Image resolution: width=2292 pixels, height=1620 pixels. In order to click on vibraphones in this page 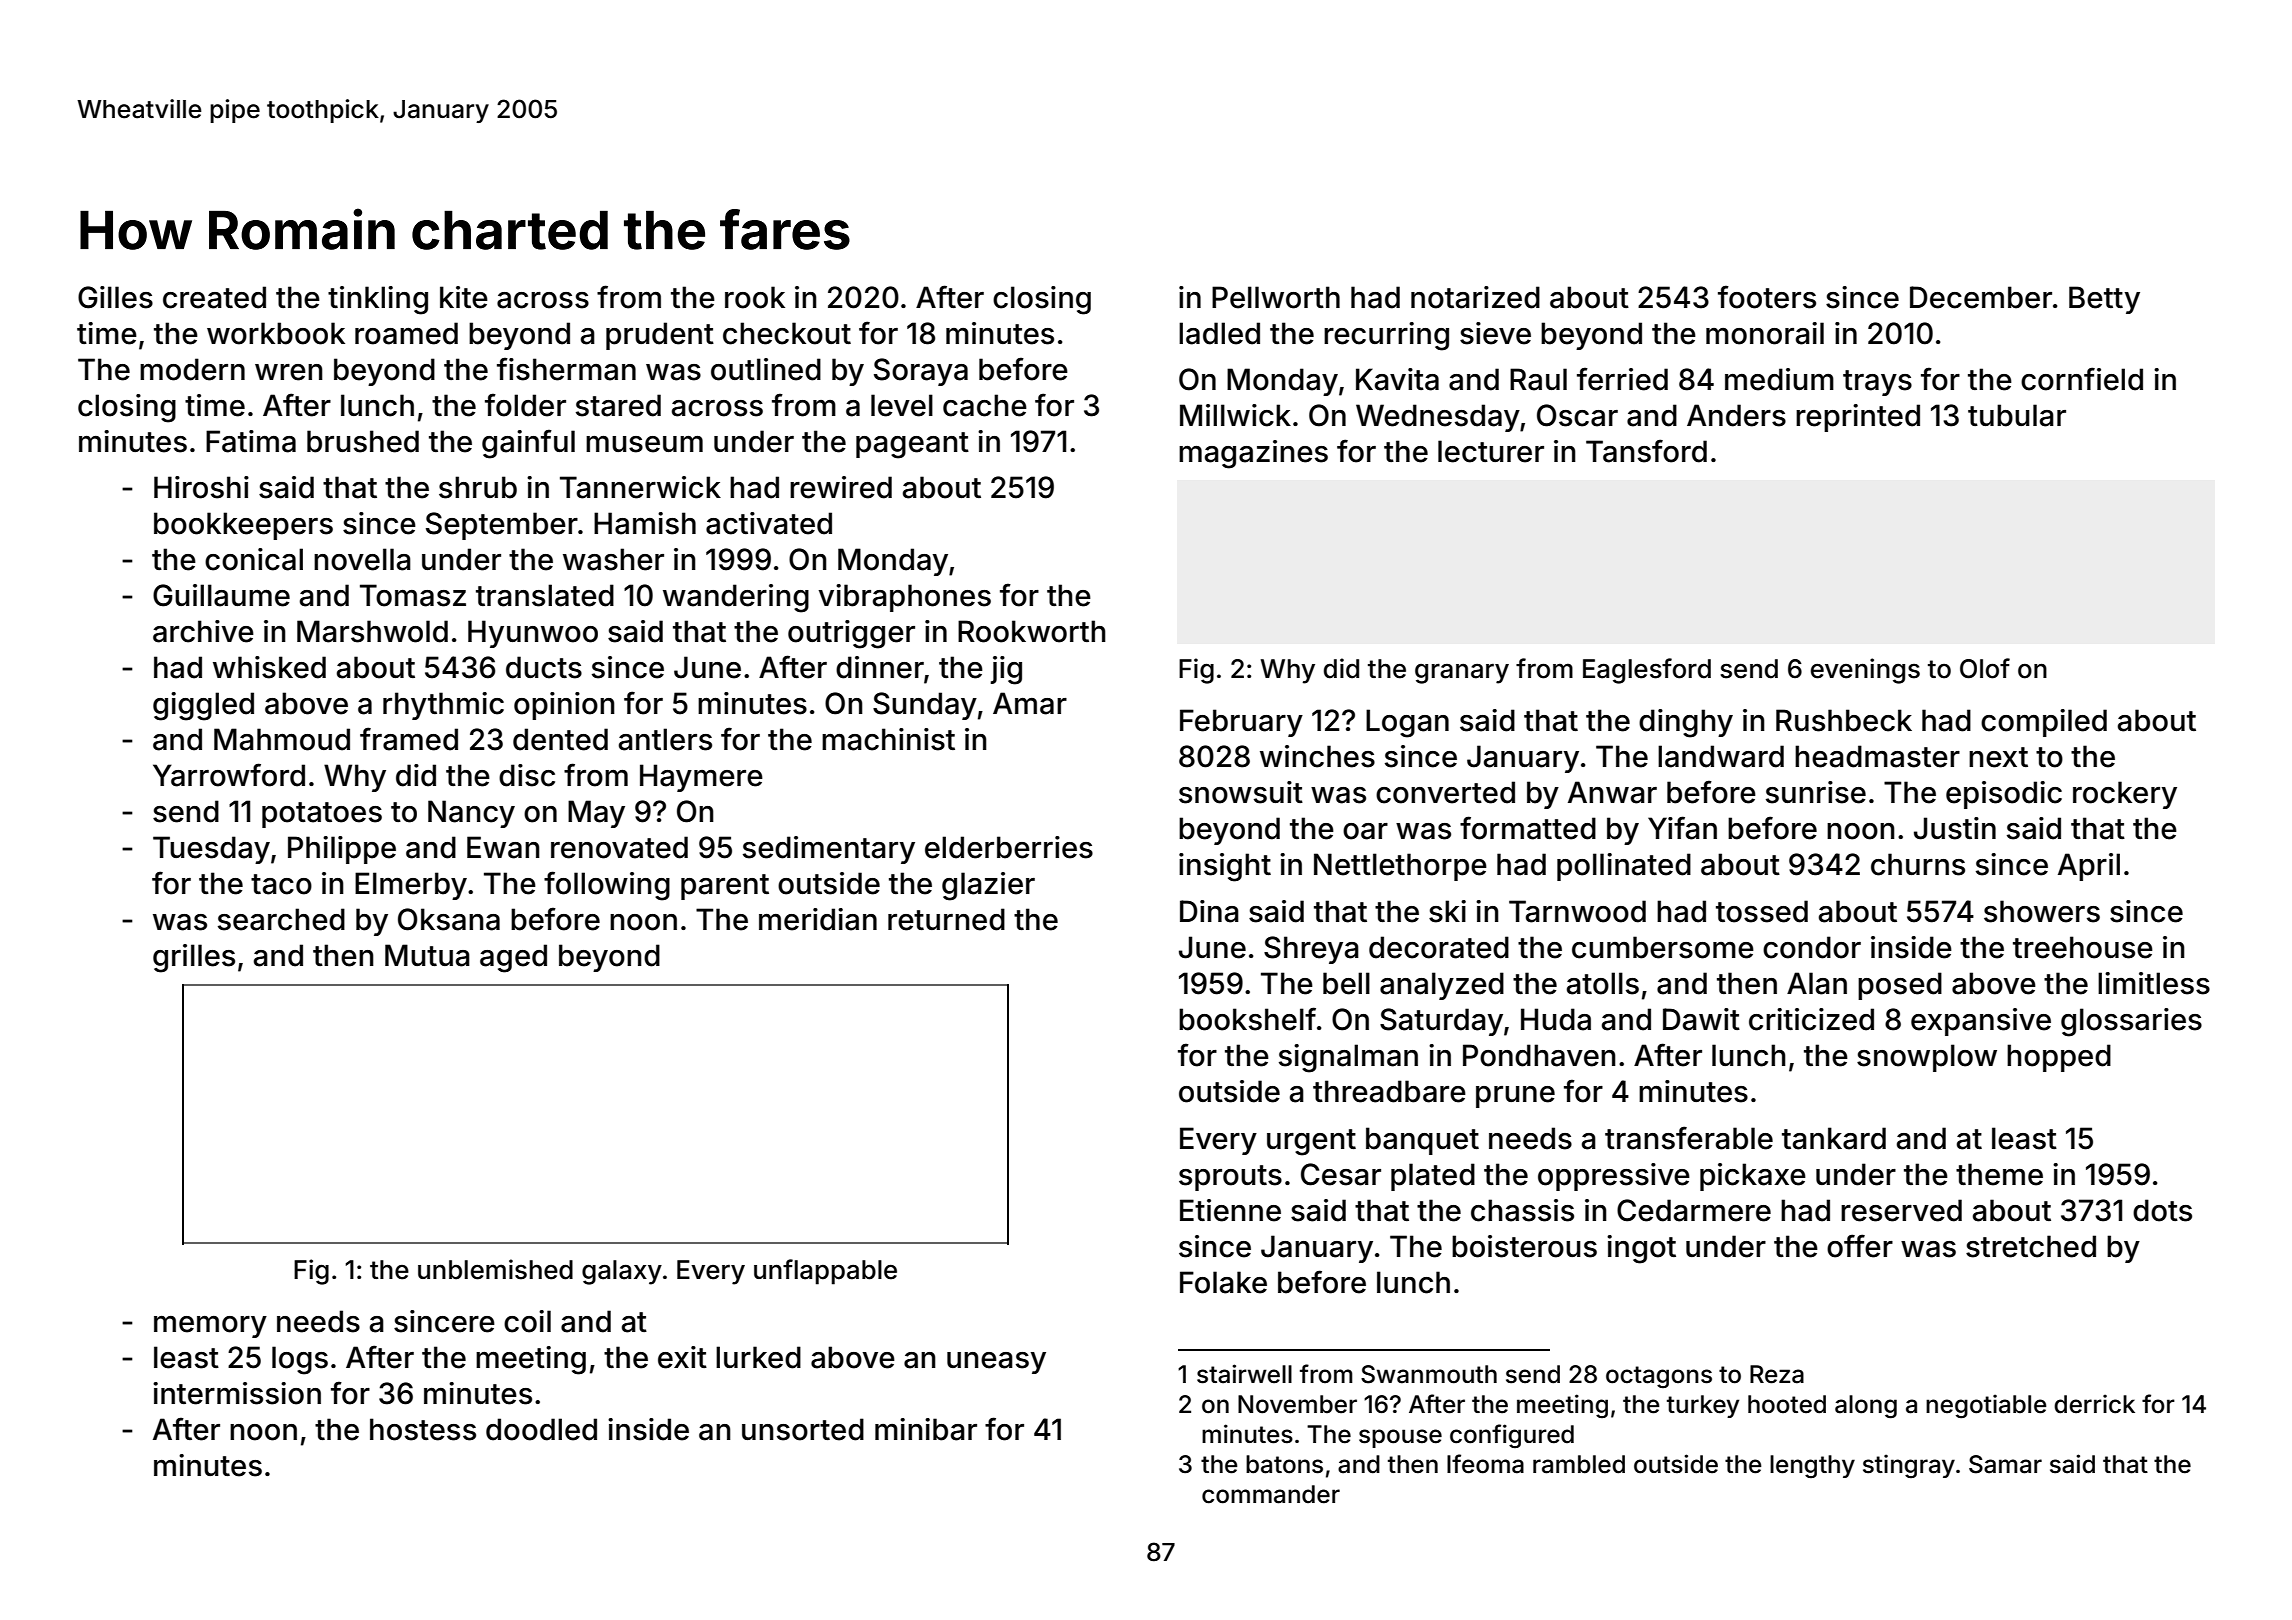, I will do `click(904, 598)`.
